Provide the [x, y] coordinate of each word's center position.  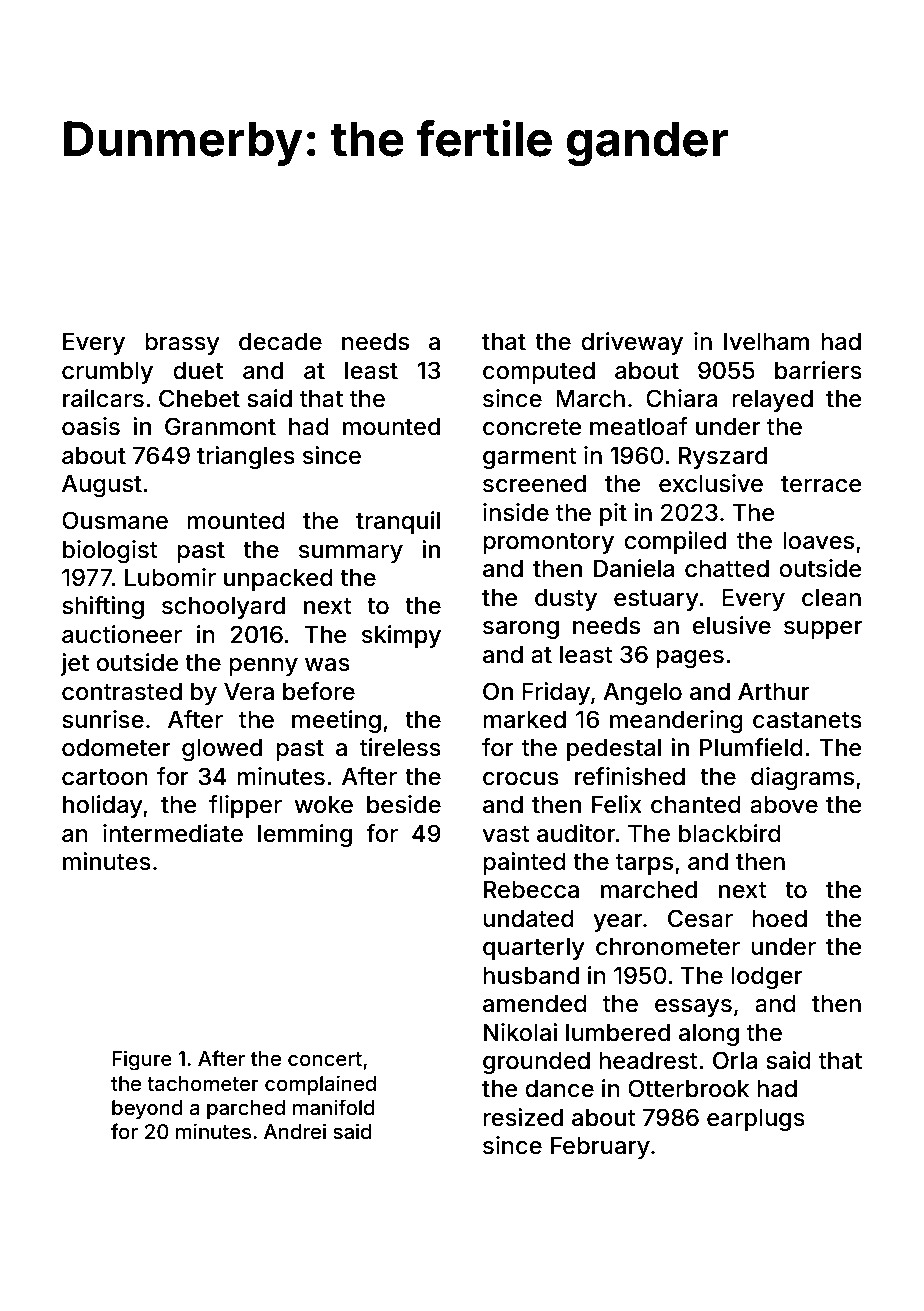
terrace [821, 484]
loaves [818, 541]
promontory [548, 543]
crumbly [107, 373]
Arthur [773, 691]
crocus [521, 779]
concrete [532, 427]
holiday [103, 806]
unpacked [278, 580]
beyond [147, 1109]
